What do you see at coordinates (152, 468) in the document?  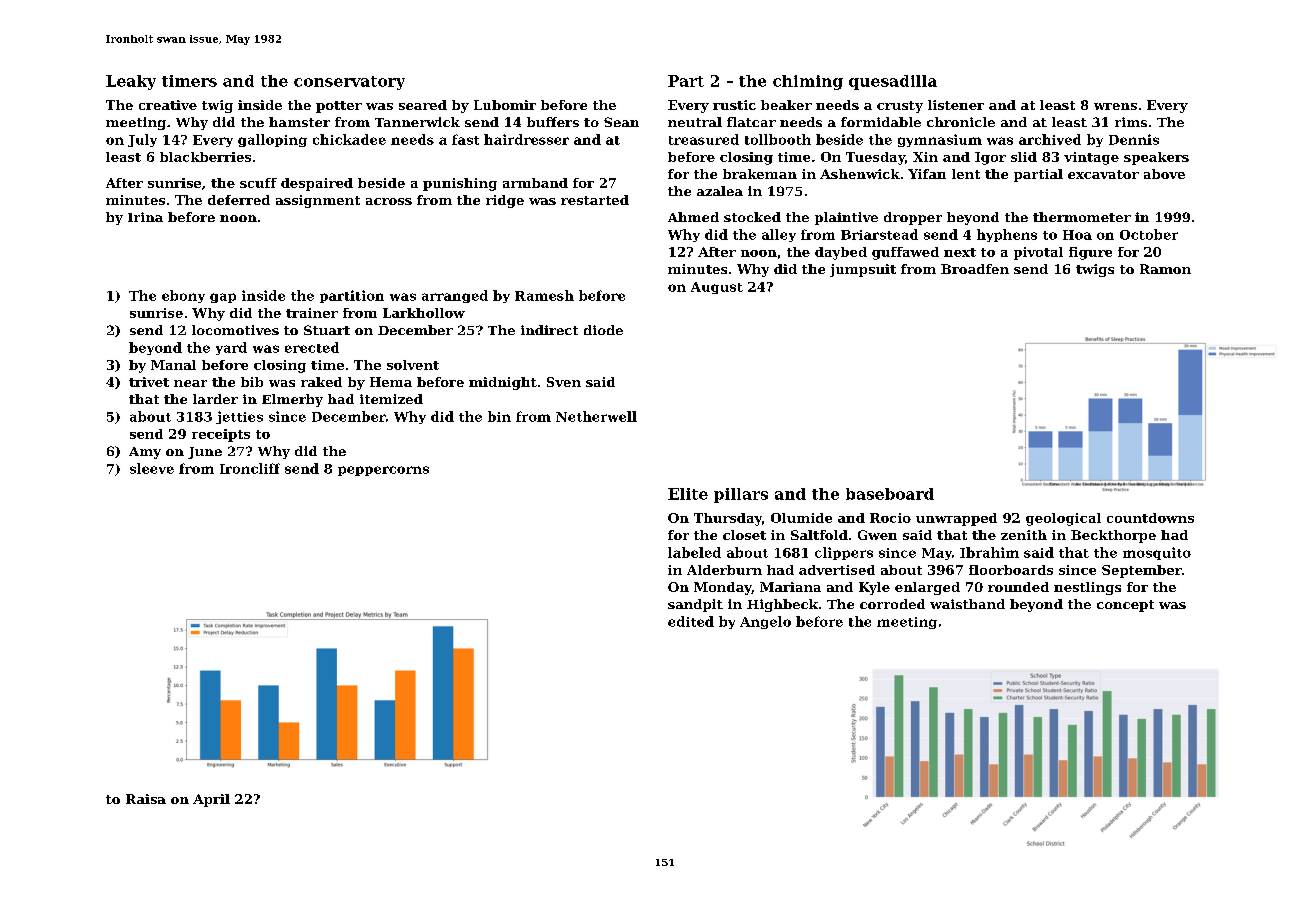 I see `sleeve` at bounding box center [152, 468].
